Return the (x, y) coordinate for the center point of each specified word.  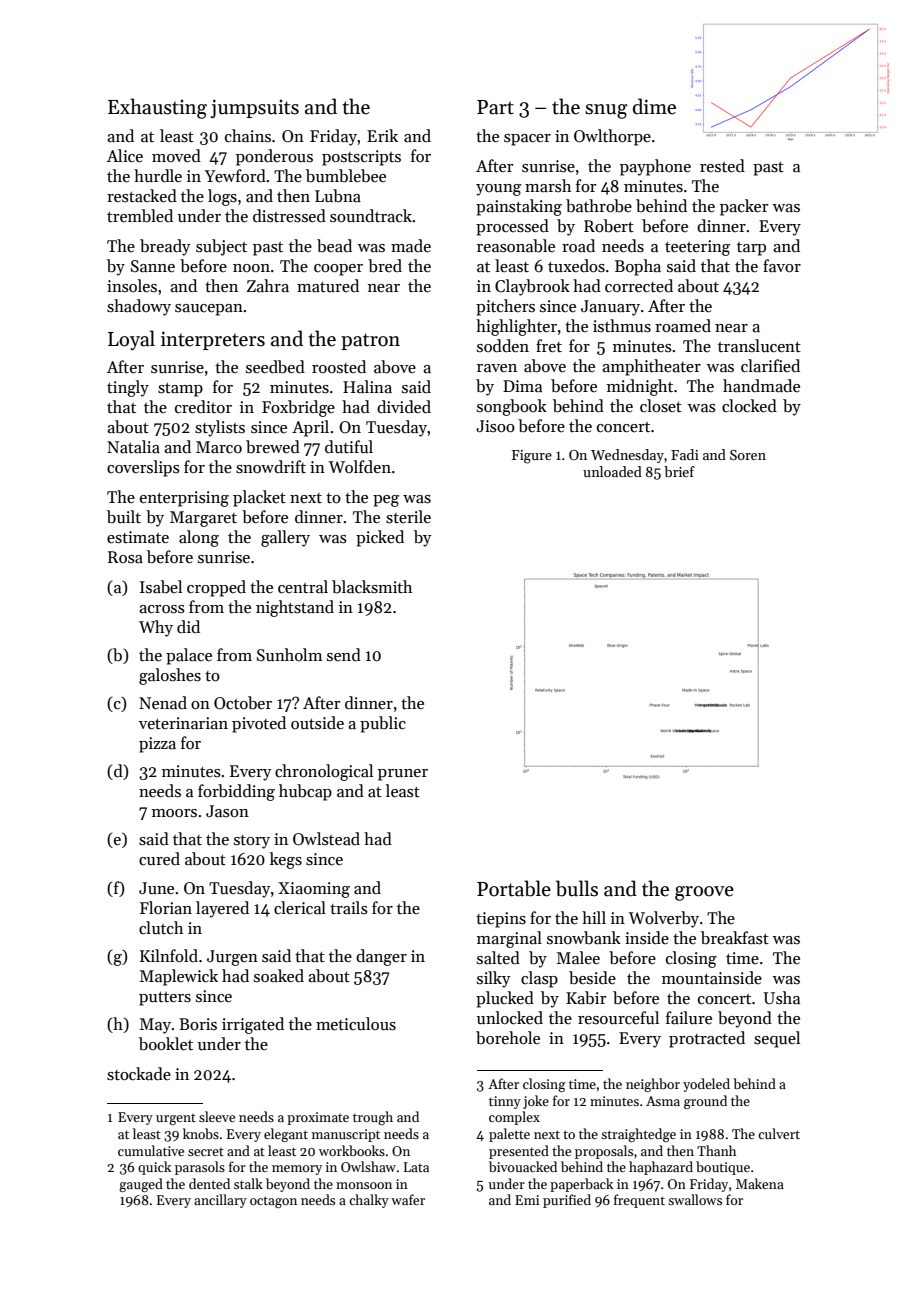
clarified (770, 366)
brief (679, 471)
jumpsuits (255, 108)
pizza (157, 745)
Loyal (131, 340)
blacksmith (372, 587)
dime (654, 106)
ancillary (220, 1201)
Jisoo (495, 426)
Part (495, 107)
